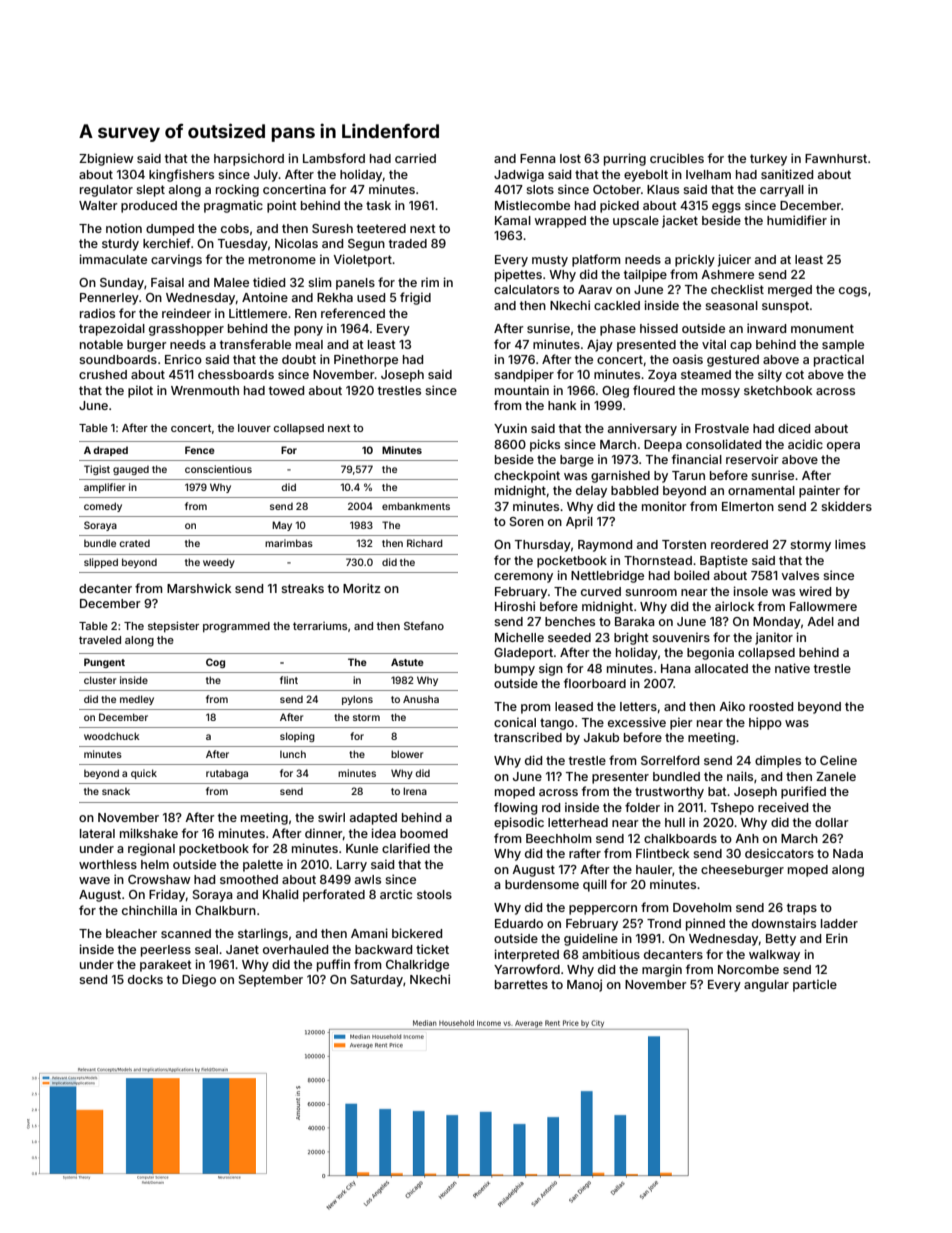 This screenshot has width=952, height=1233. Describe the element at coordinates (415, 158) in the screenshot. I see `carried` at that location.
